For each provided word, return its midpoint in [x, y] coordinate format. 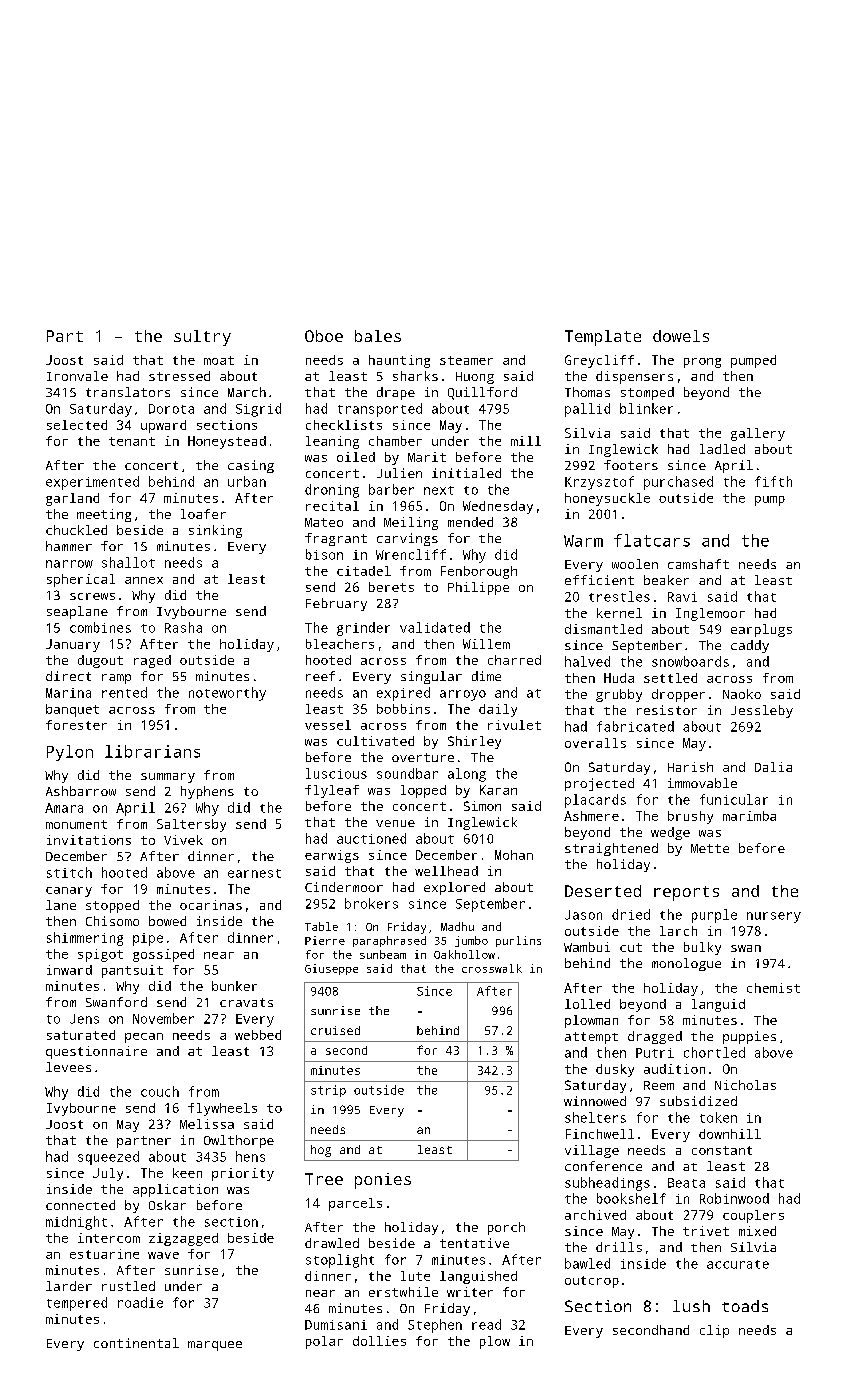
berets [391, 587]
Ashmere [591, 816]
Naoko [742, 694]
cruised [335, 1030]
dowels [681, 336]
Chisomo [112, 921]
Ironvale [77, 376]
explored [454, 888]
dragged [655, 1037]
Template [603, 338]
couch [160, 1091]
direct [68, 676]
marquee [215, 1346]
